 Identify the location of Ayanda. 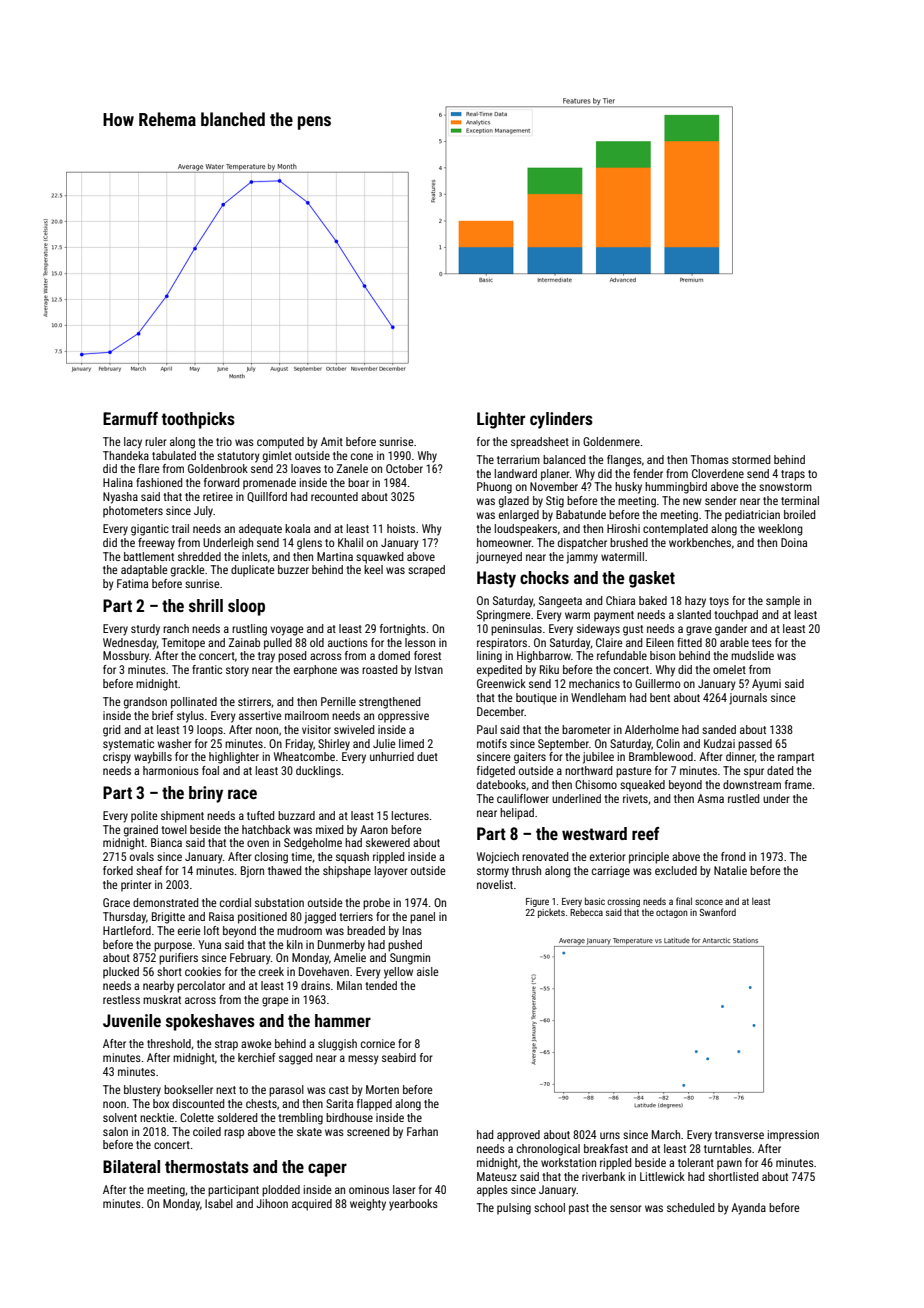
(748, 1209).
